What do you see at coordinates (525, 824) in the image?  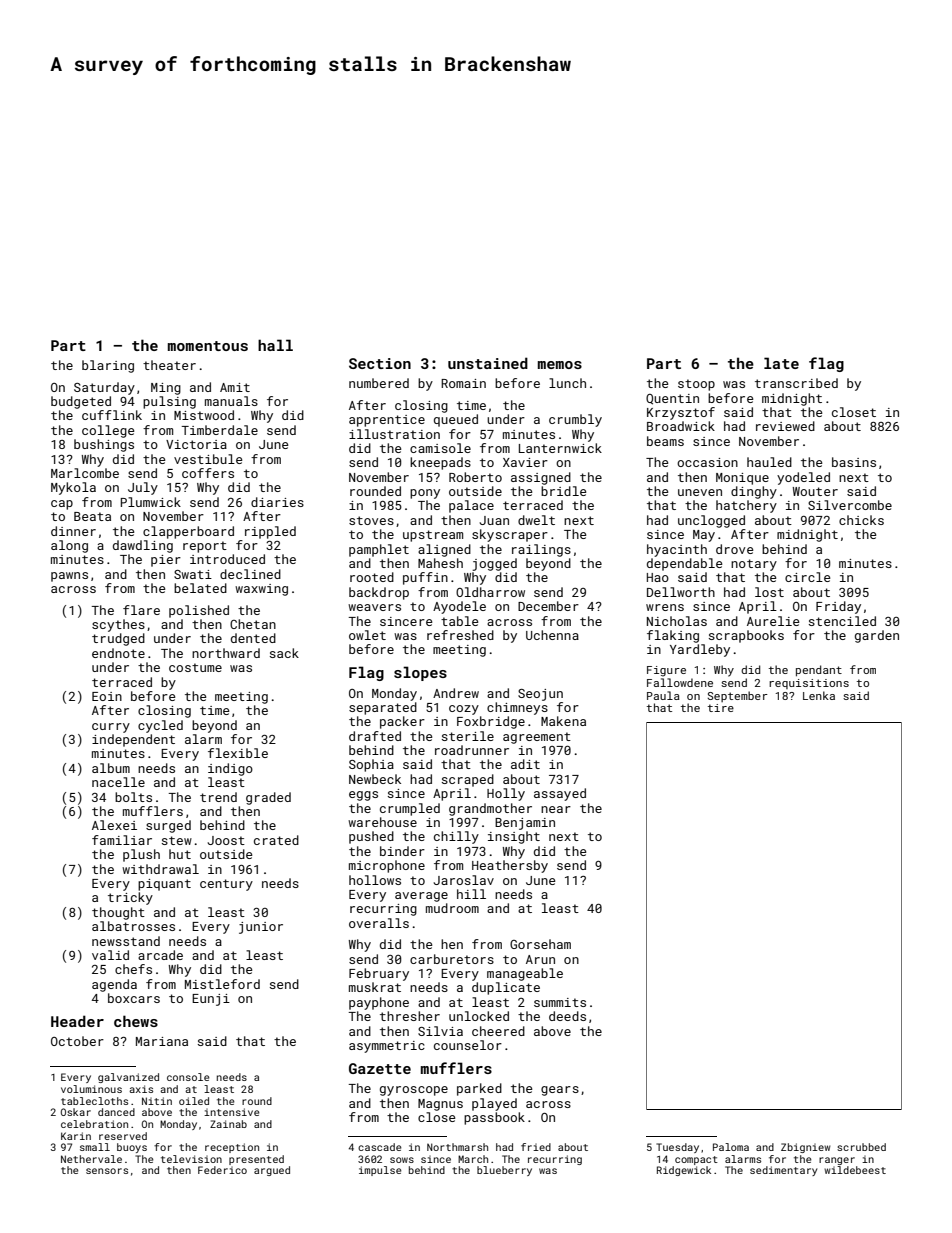 I see `Benjamin` at bounding box center [525, 824].
